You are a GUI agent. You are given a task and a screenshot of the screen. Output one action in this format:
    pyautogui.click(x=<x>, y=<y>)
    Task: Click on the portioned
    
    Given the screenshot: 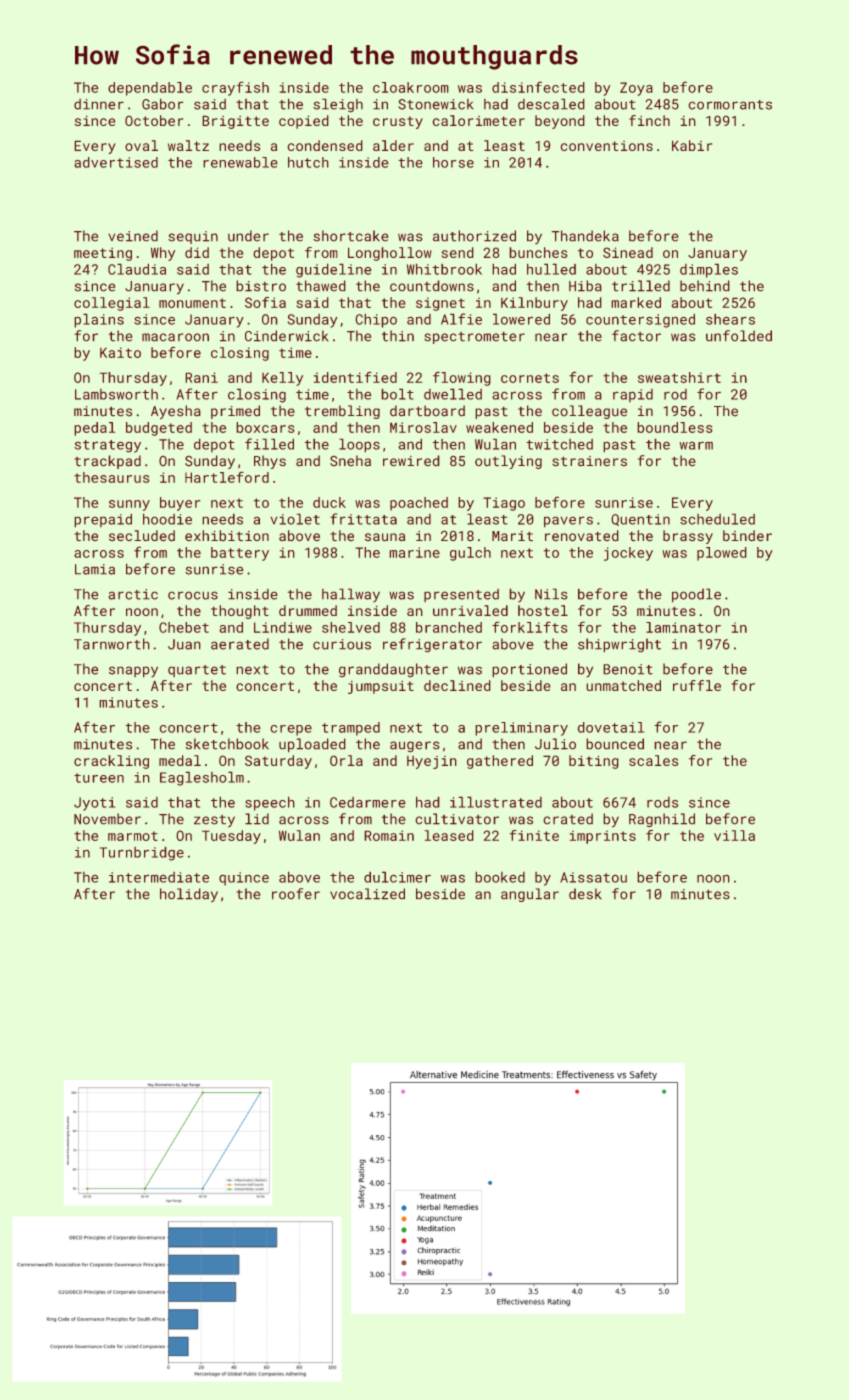 What is the action you would take?
    pyautogui.click(x=530, y=670)
